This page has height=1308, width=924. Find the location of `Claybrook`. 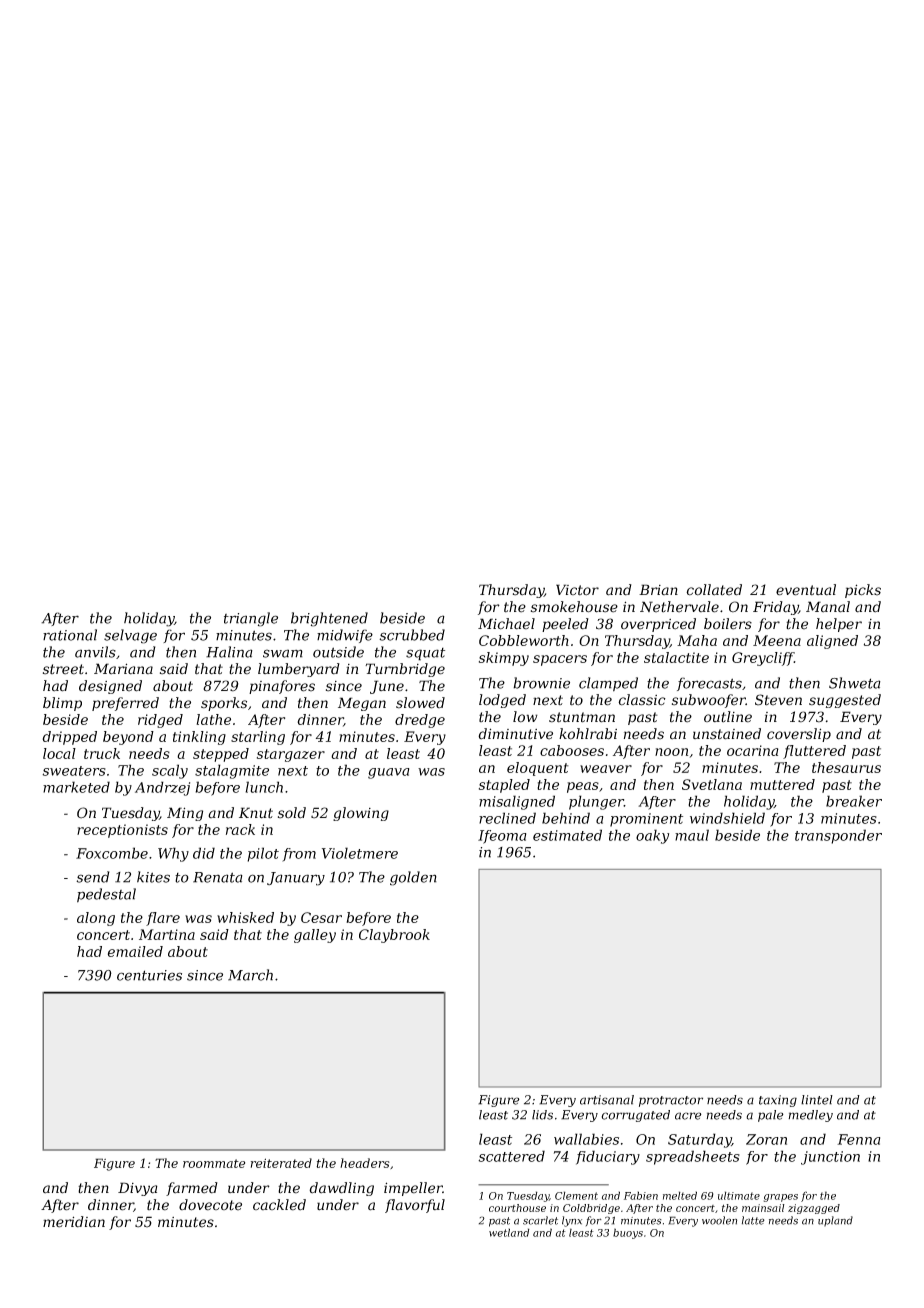

Claybrook is located at coordinates (394, 936).
